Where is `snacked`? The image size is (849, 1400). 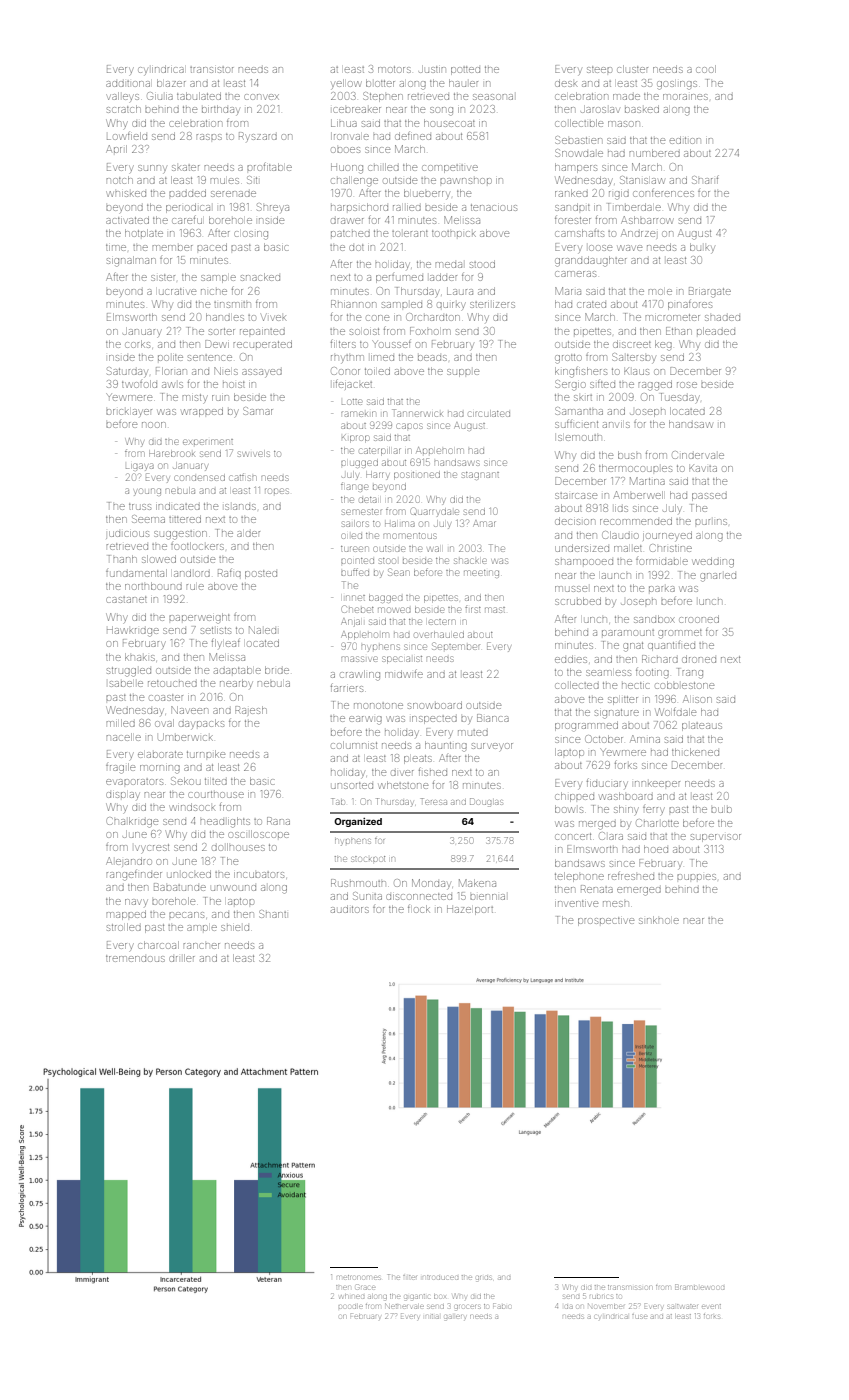
snacked is located at coordinates (260, 277).
